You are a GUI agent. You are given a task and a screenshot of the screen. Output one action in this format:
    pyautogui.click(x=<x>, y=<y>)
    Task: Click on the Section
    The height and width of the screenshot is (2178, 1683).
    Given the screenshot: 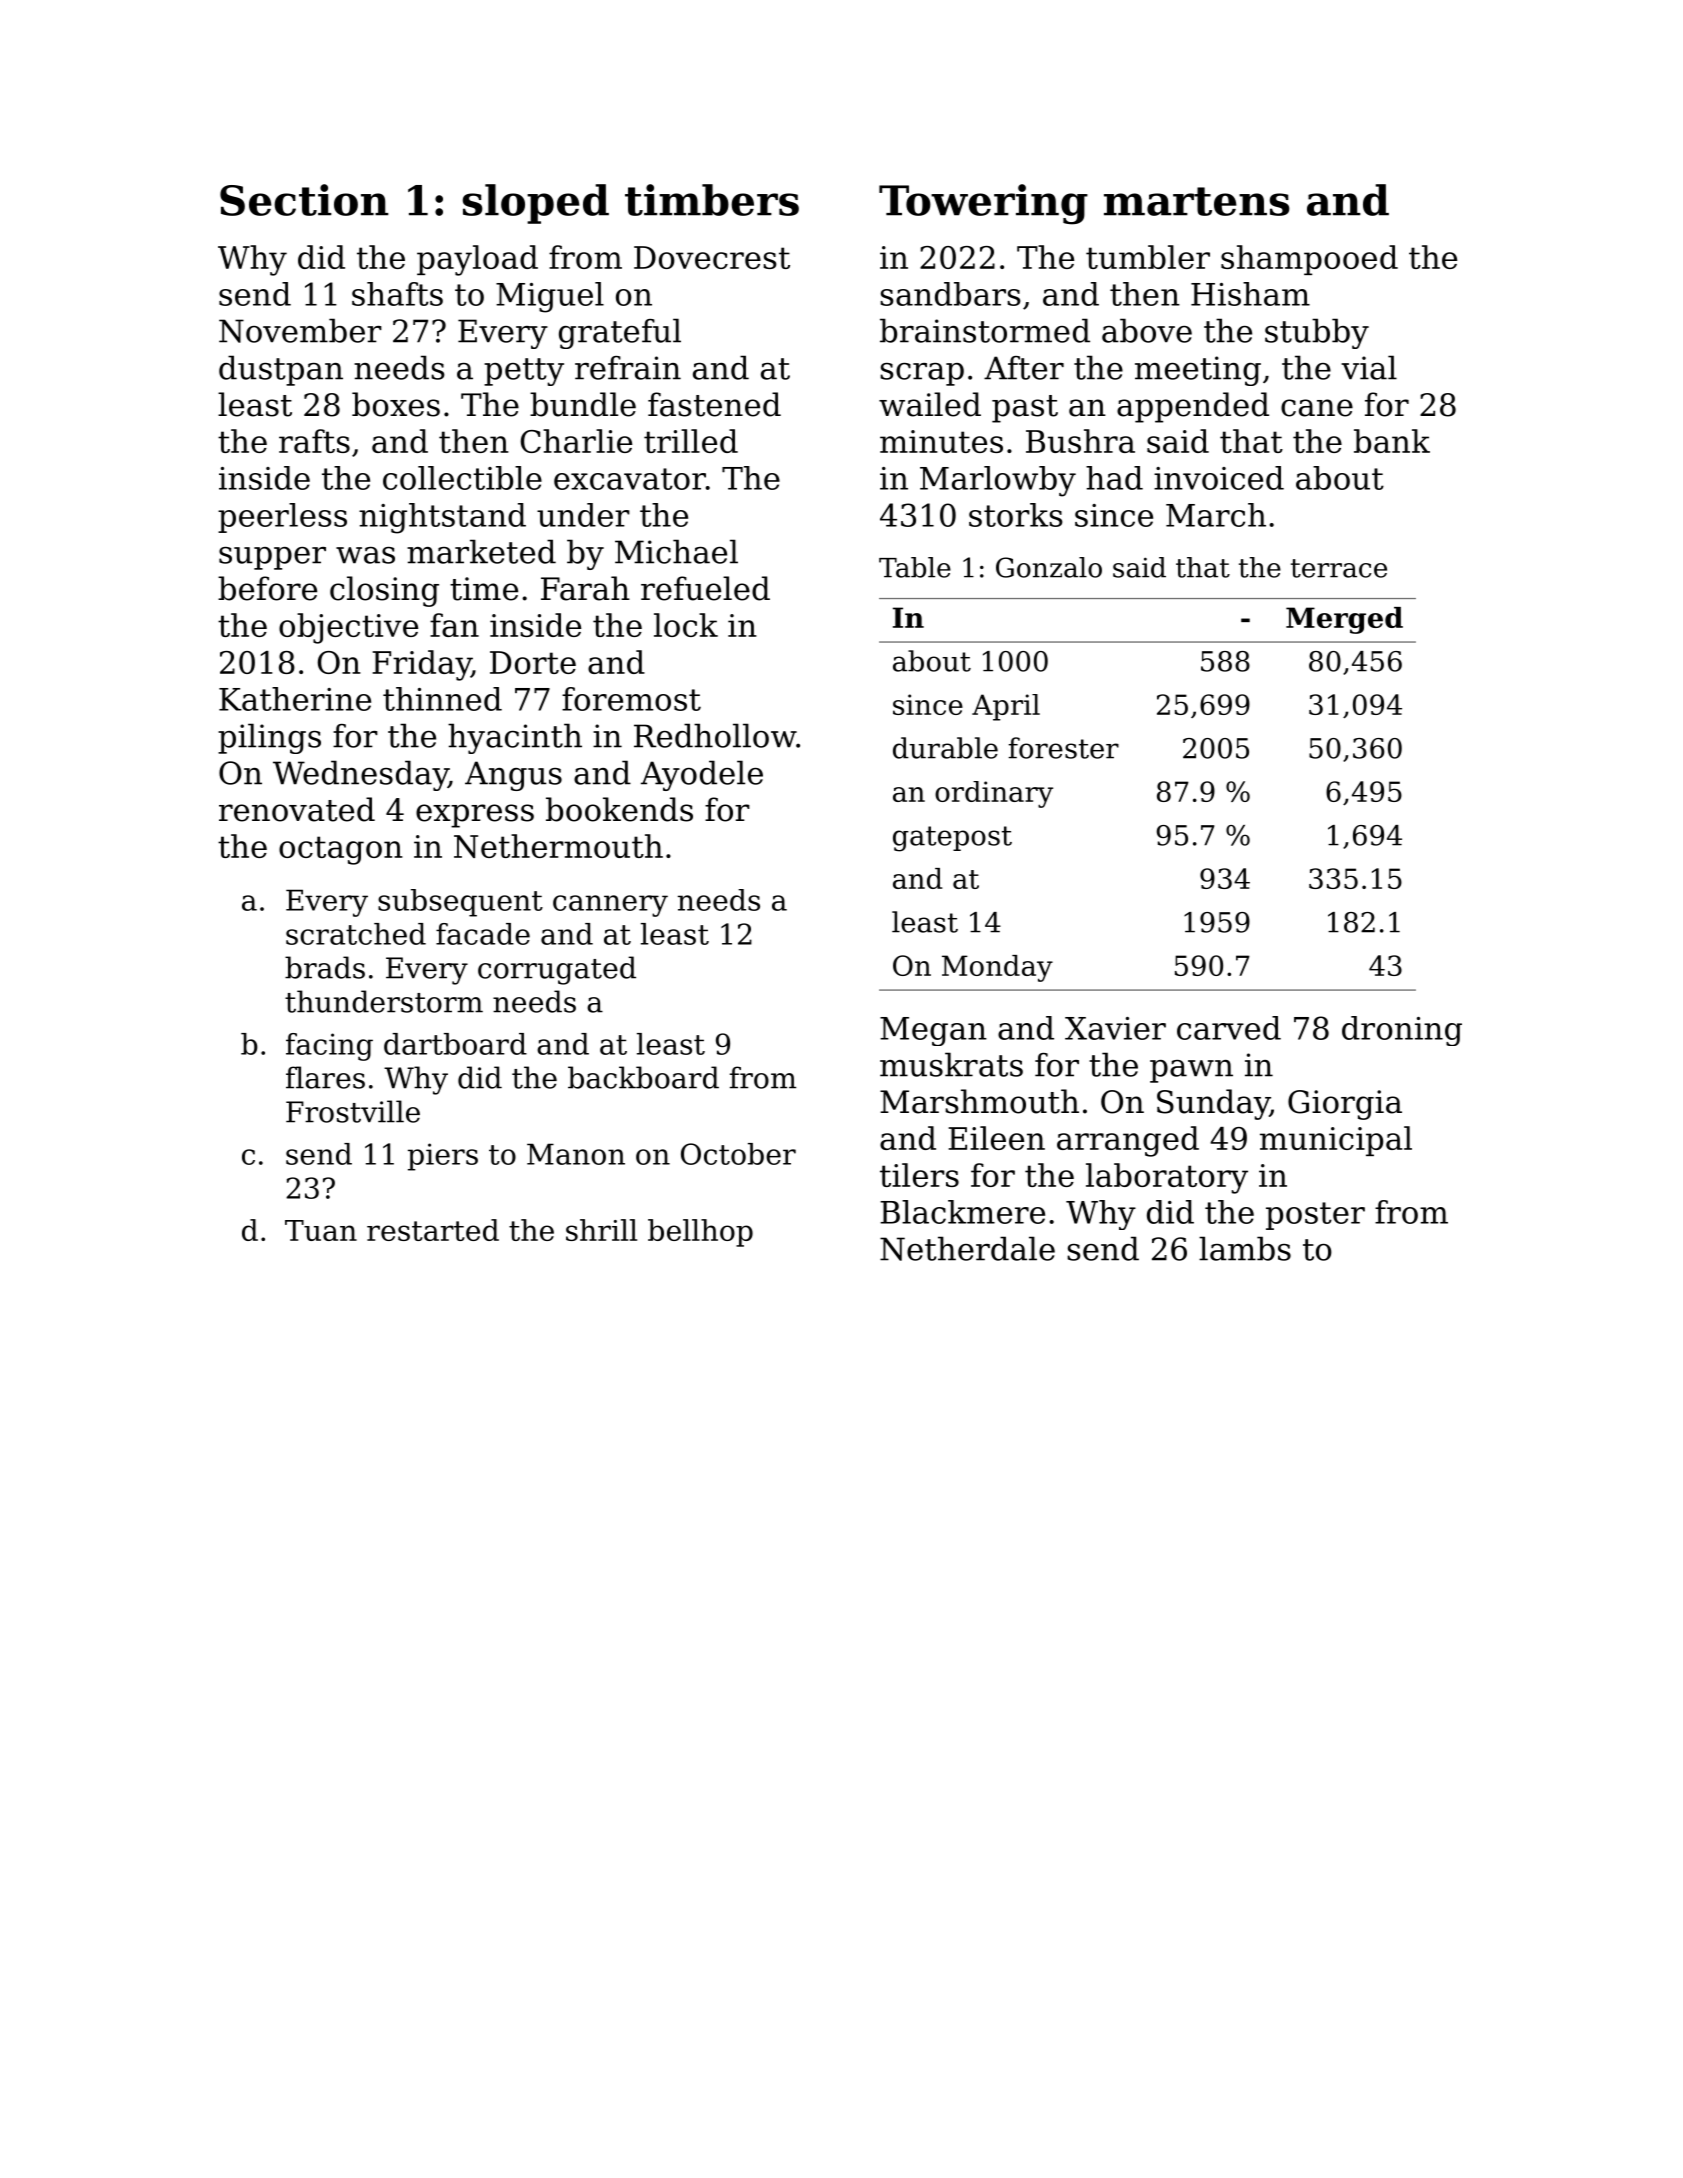 What is the action you would take?
    pyautogui.click(x=304, y=200)
